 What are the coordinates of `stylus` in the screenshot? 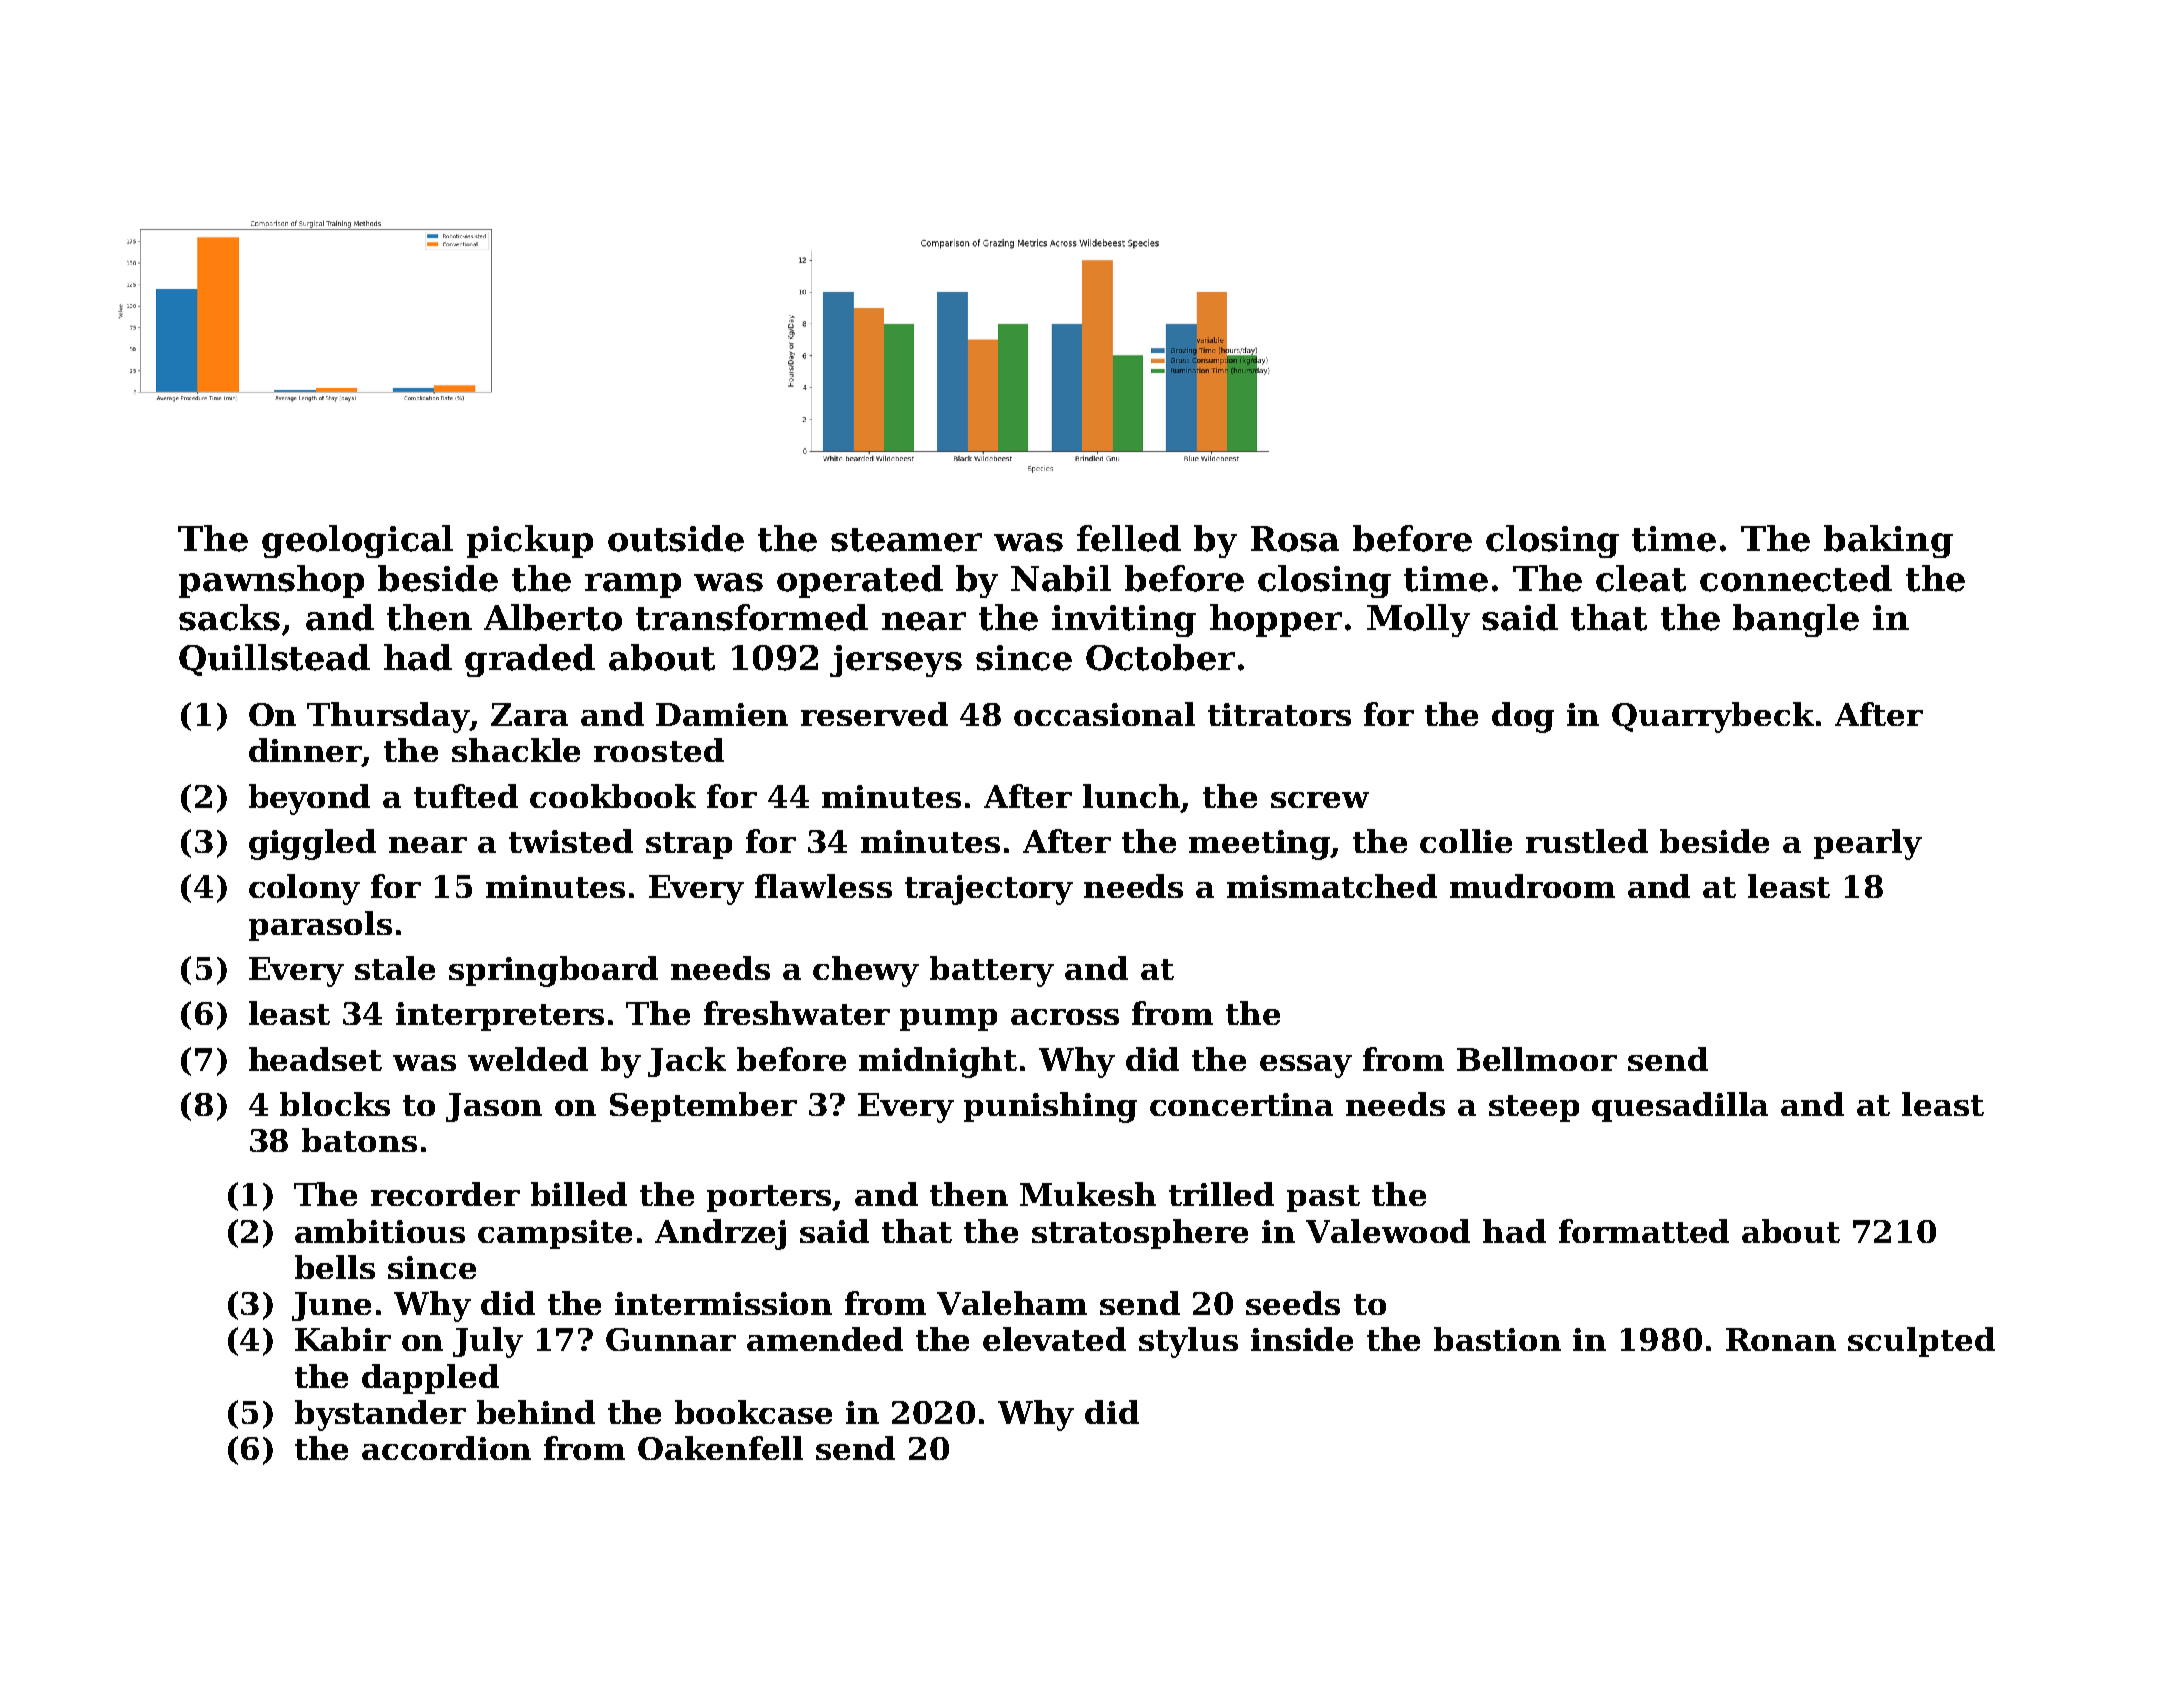 It's located at (1188, 1342).
